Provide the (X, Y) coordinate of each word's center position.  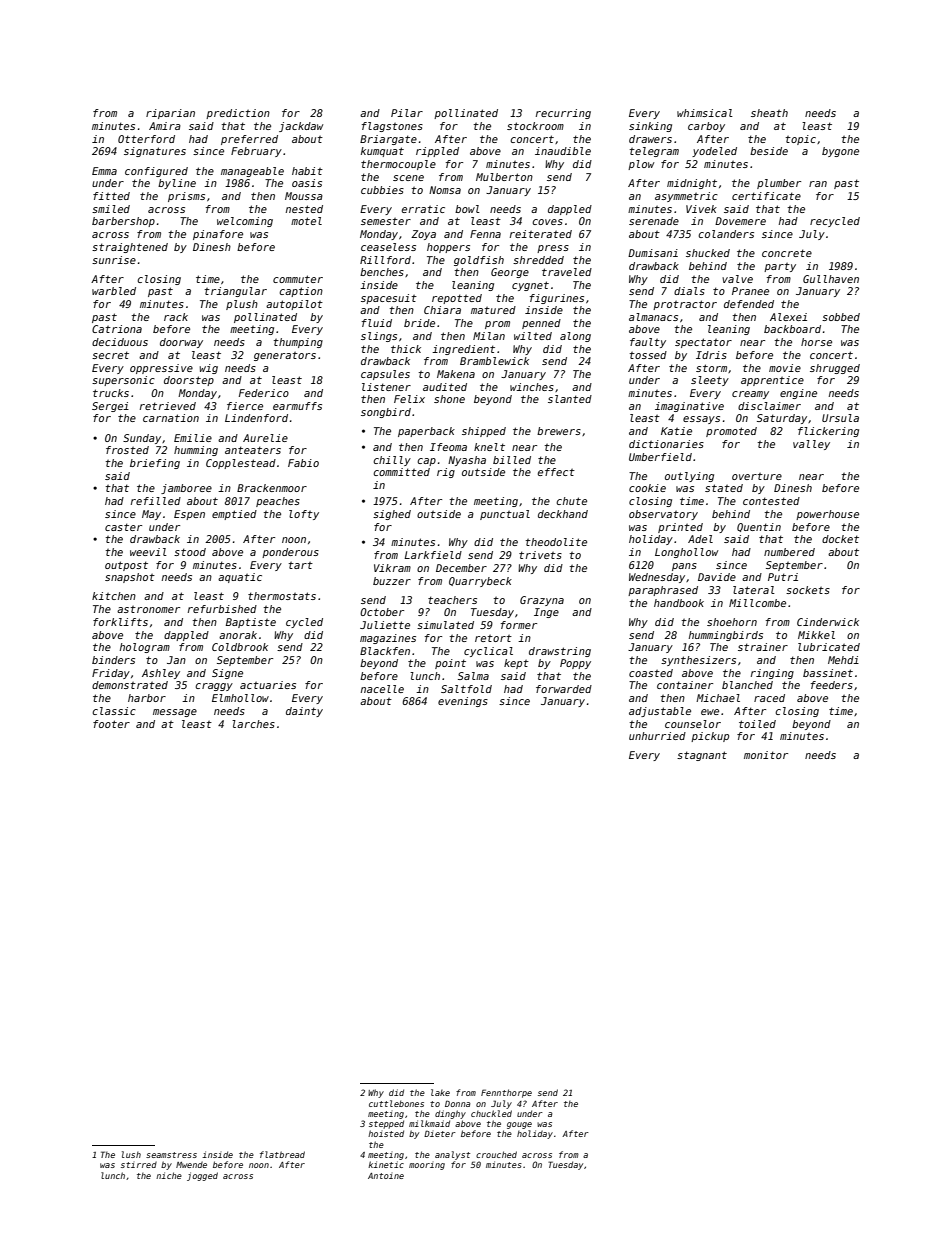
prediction (238, 114)
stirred (139, 1164)
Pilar (407, 113)
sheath (769, 113)
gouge (519, 1125)
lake (440, 1092)
